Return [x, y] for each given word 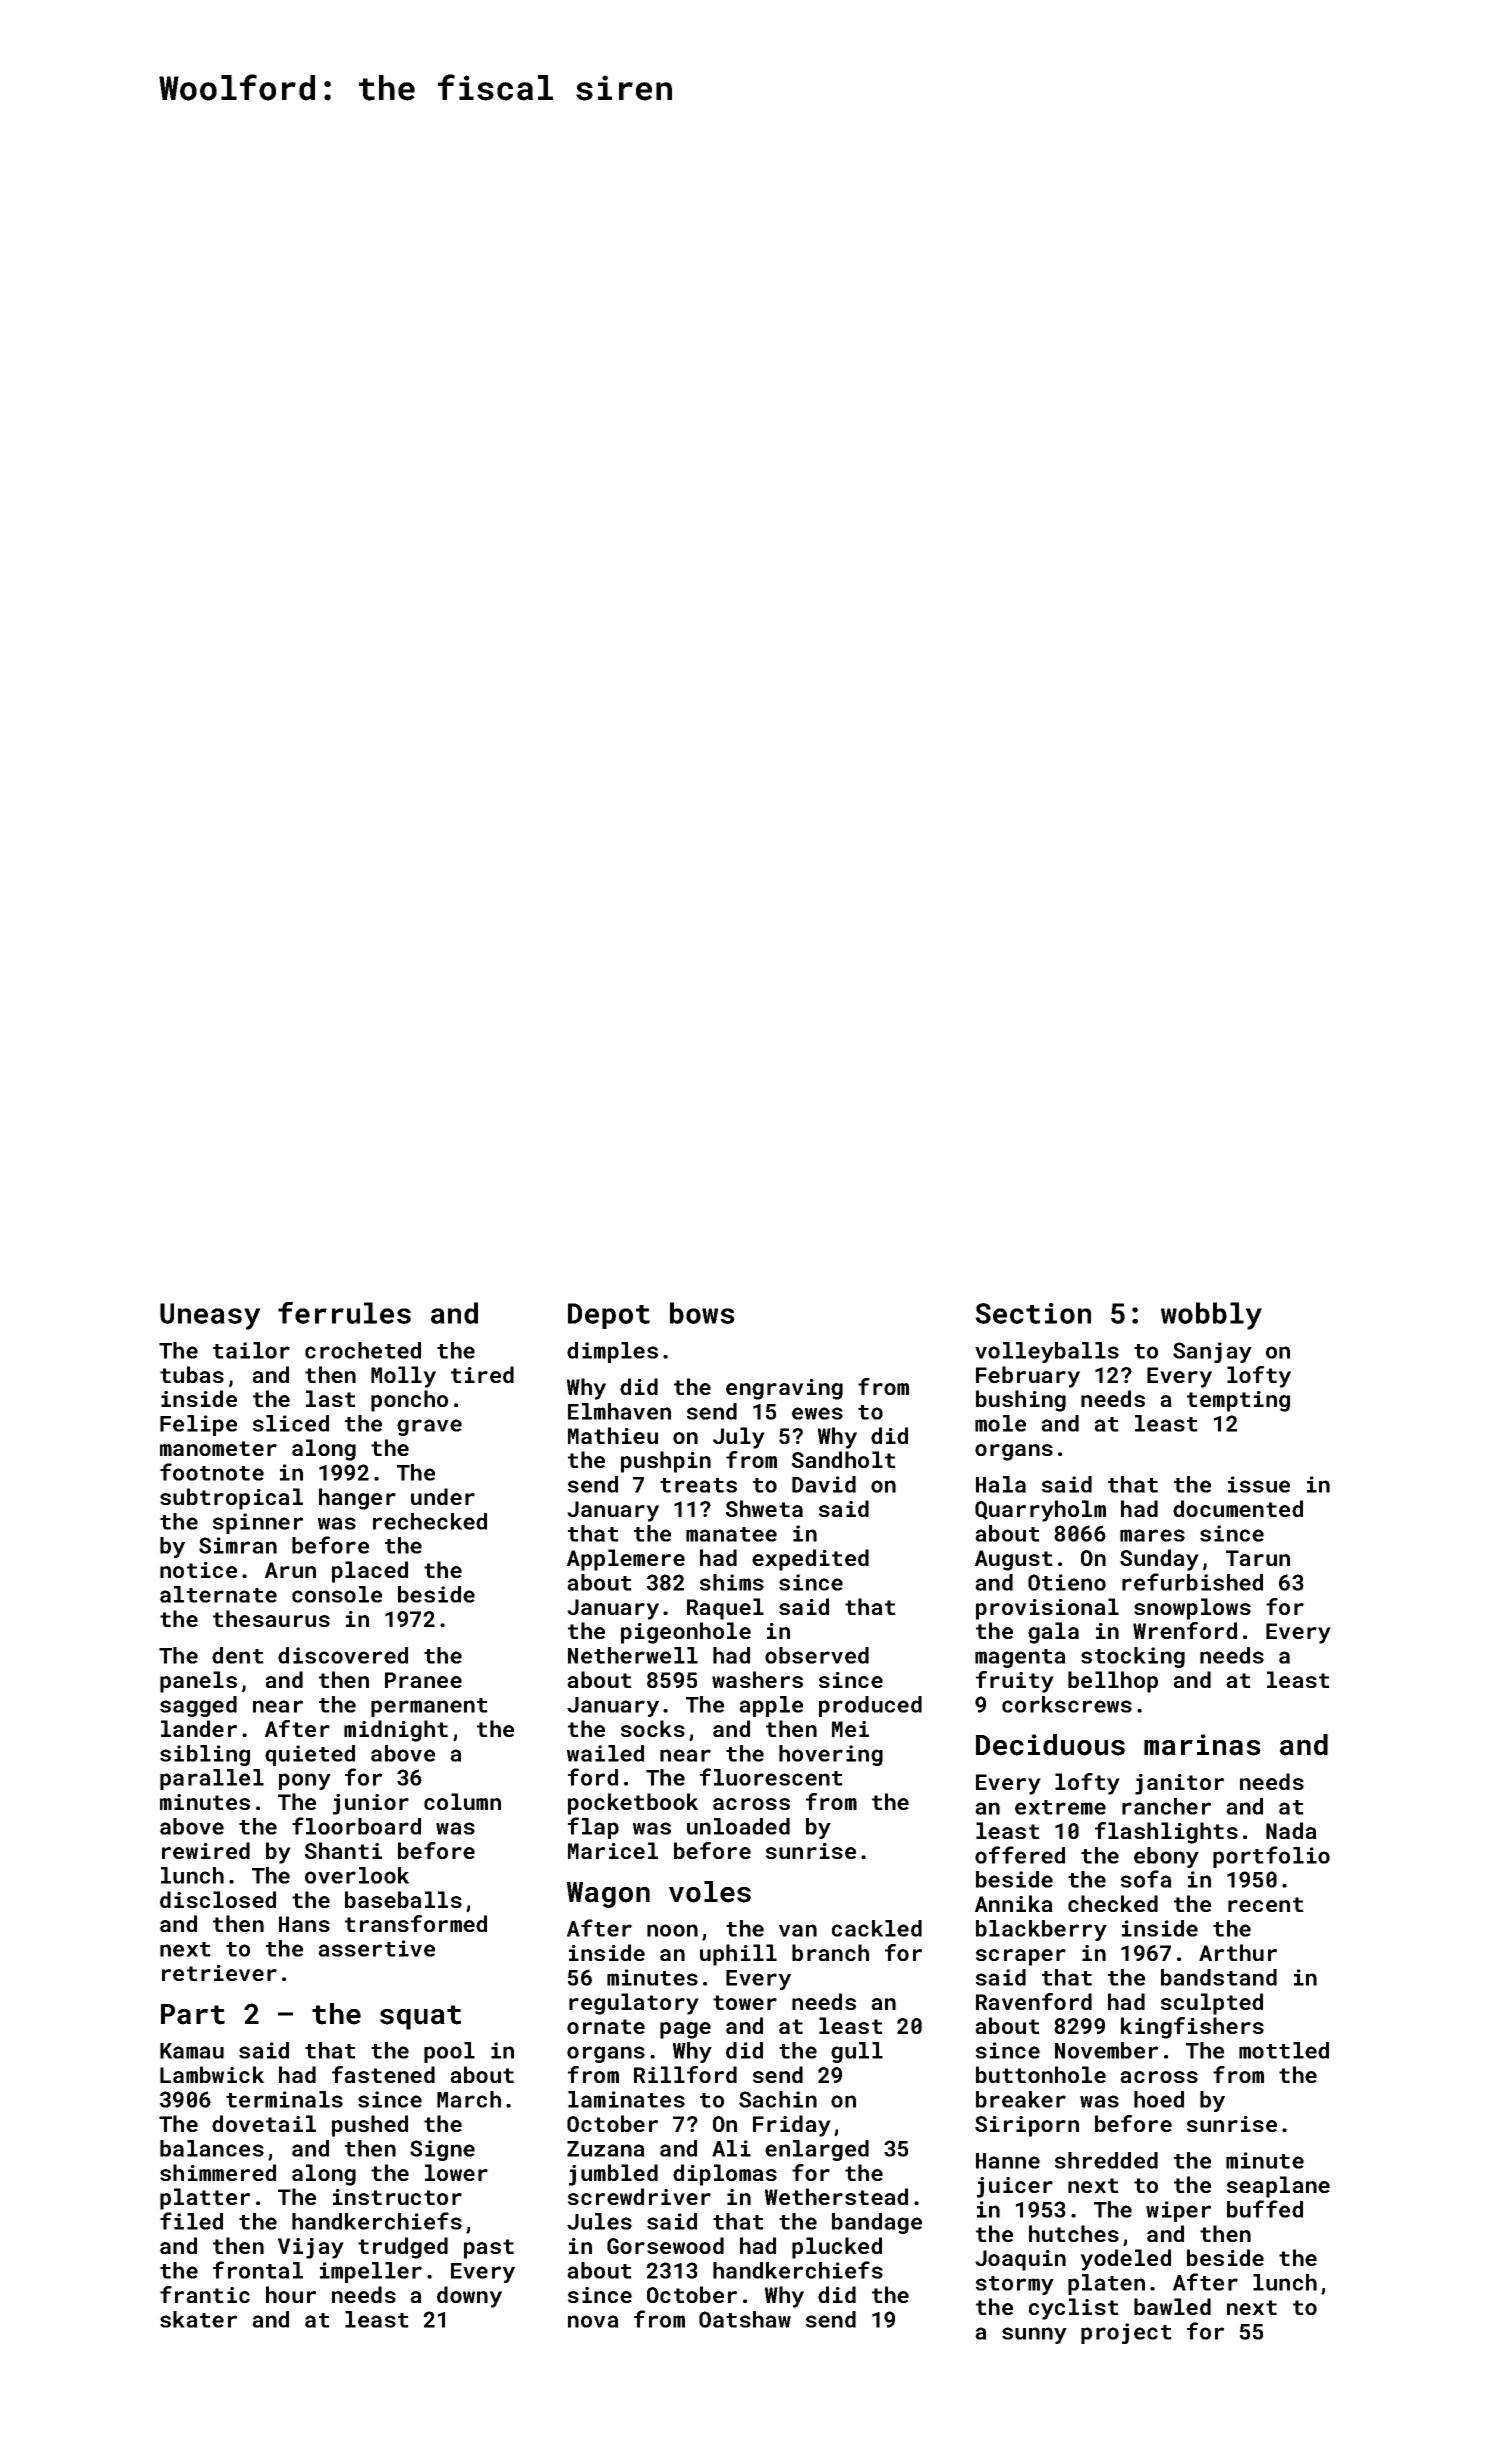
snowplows [1192, 1609]
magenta [1020, 1658]
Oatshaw [745, 2319]
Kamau [192, 2051]
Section [1033, 1313]
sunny [1034, 2335]
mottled [1284, 2050]
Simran [238, 1545]
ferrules [344, 1313]
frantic [205, 2294]
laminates [626, 2099]
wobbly [1211, 1316]
